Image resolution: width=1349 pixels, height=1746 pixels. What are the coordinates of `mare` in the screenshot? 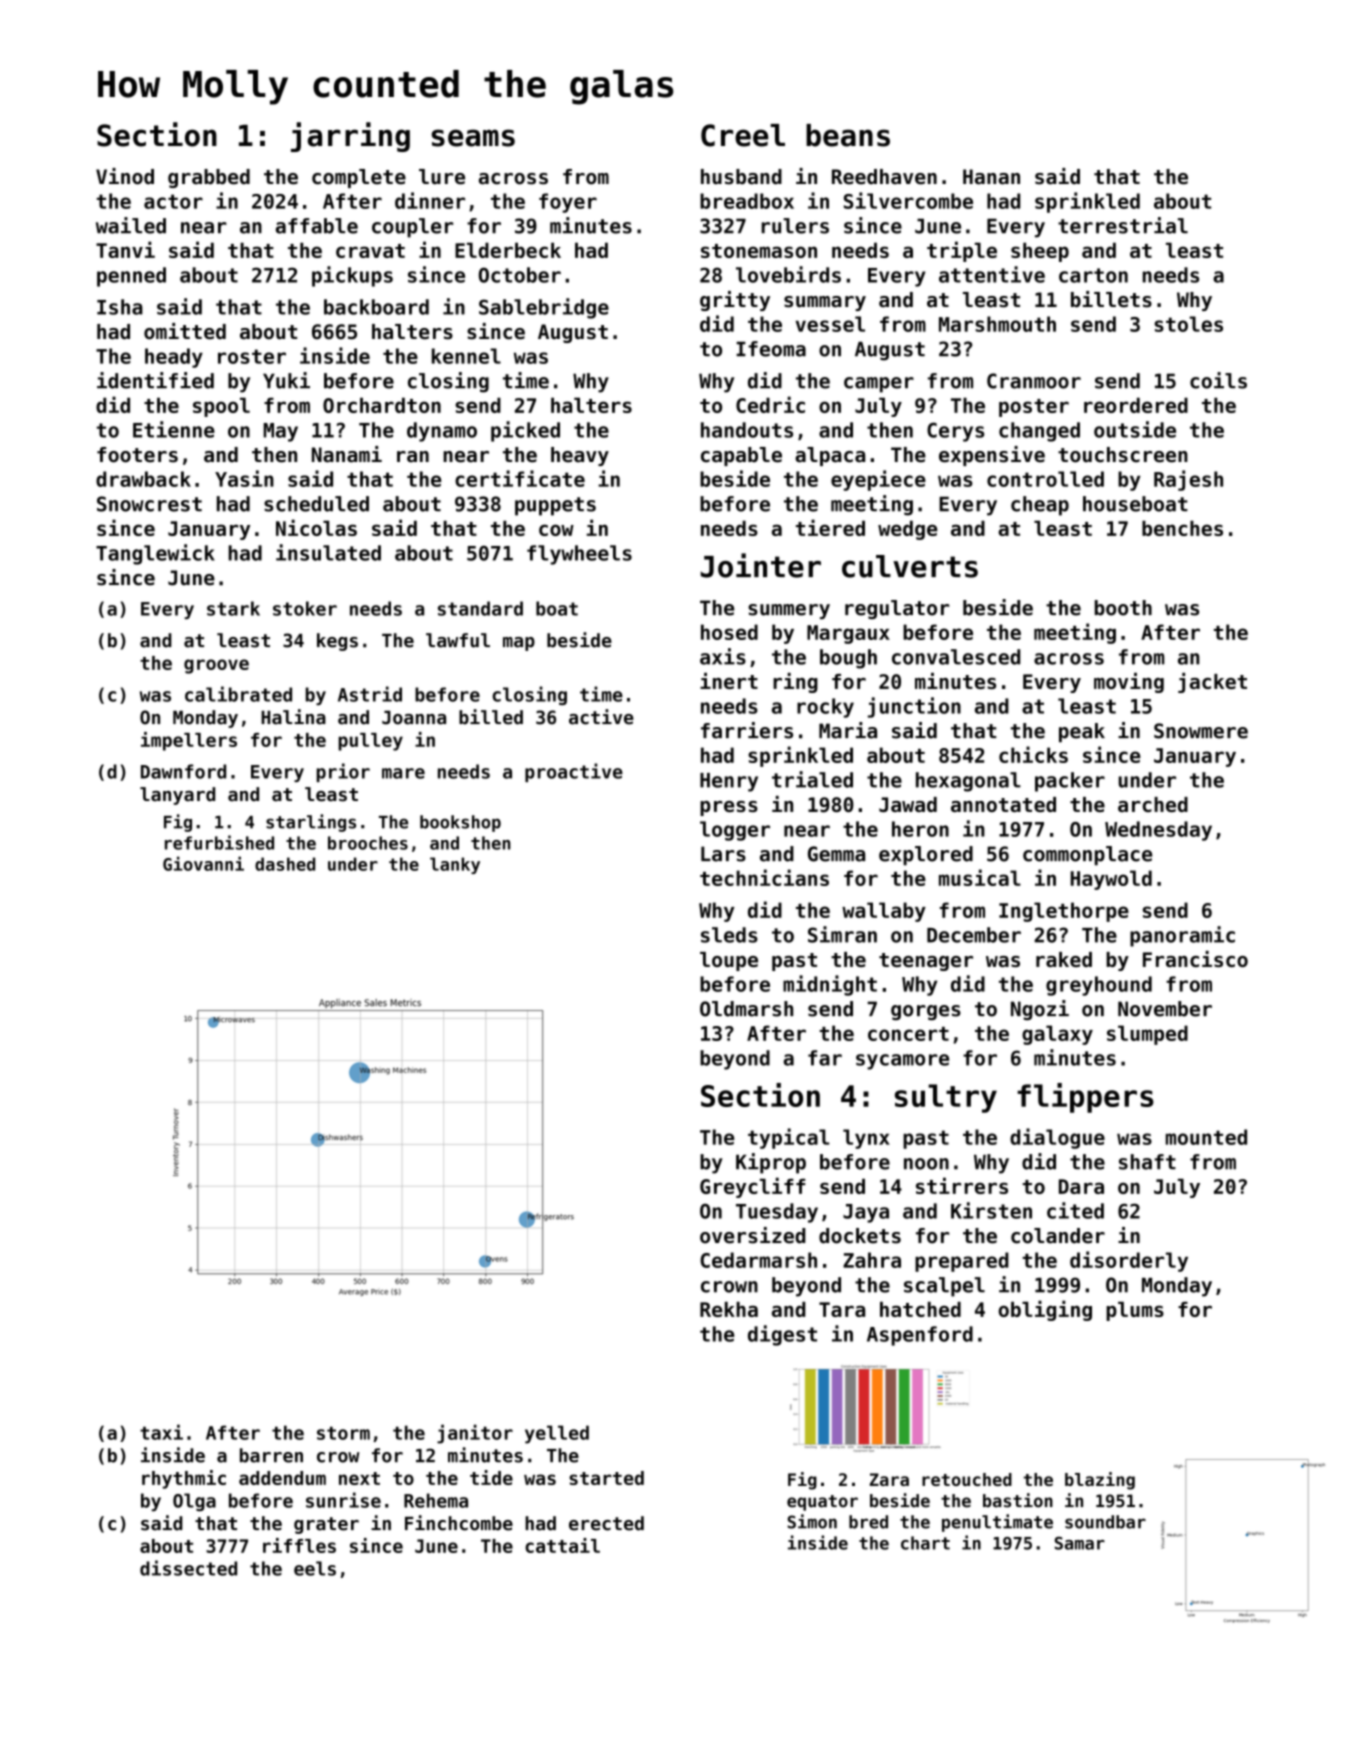 It's located at (403, 773).
